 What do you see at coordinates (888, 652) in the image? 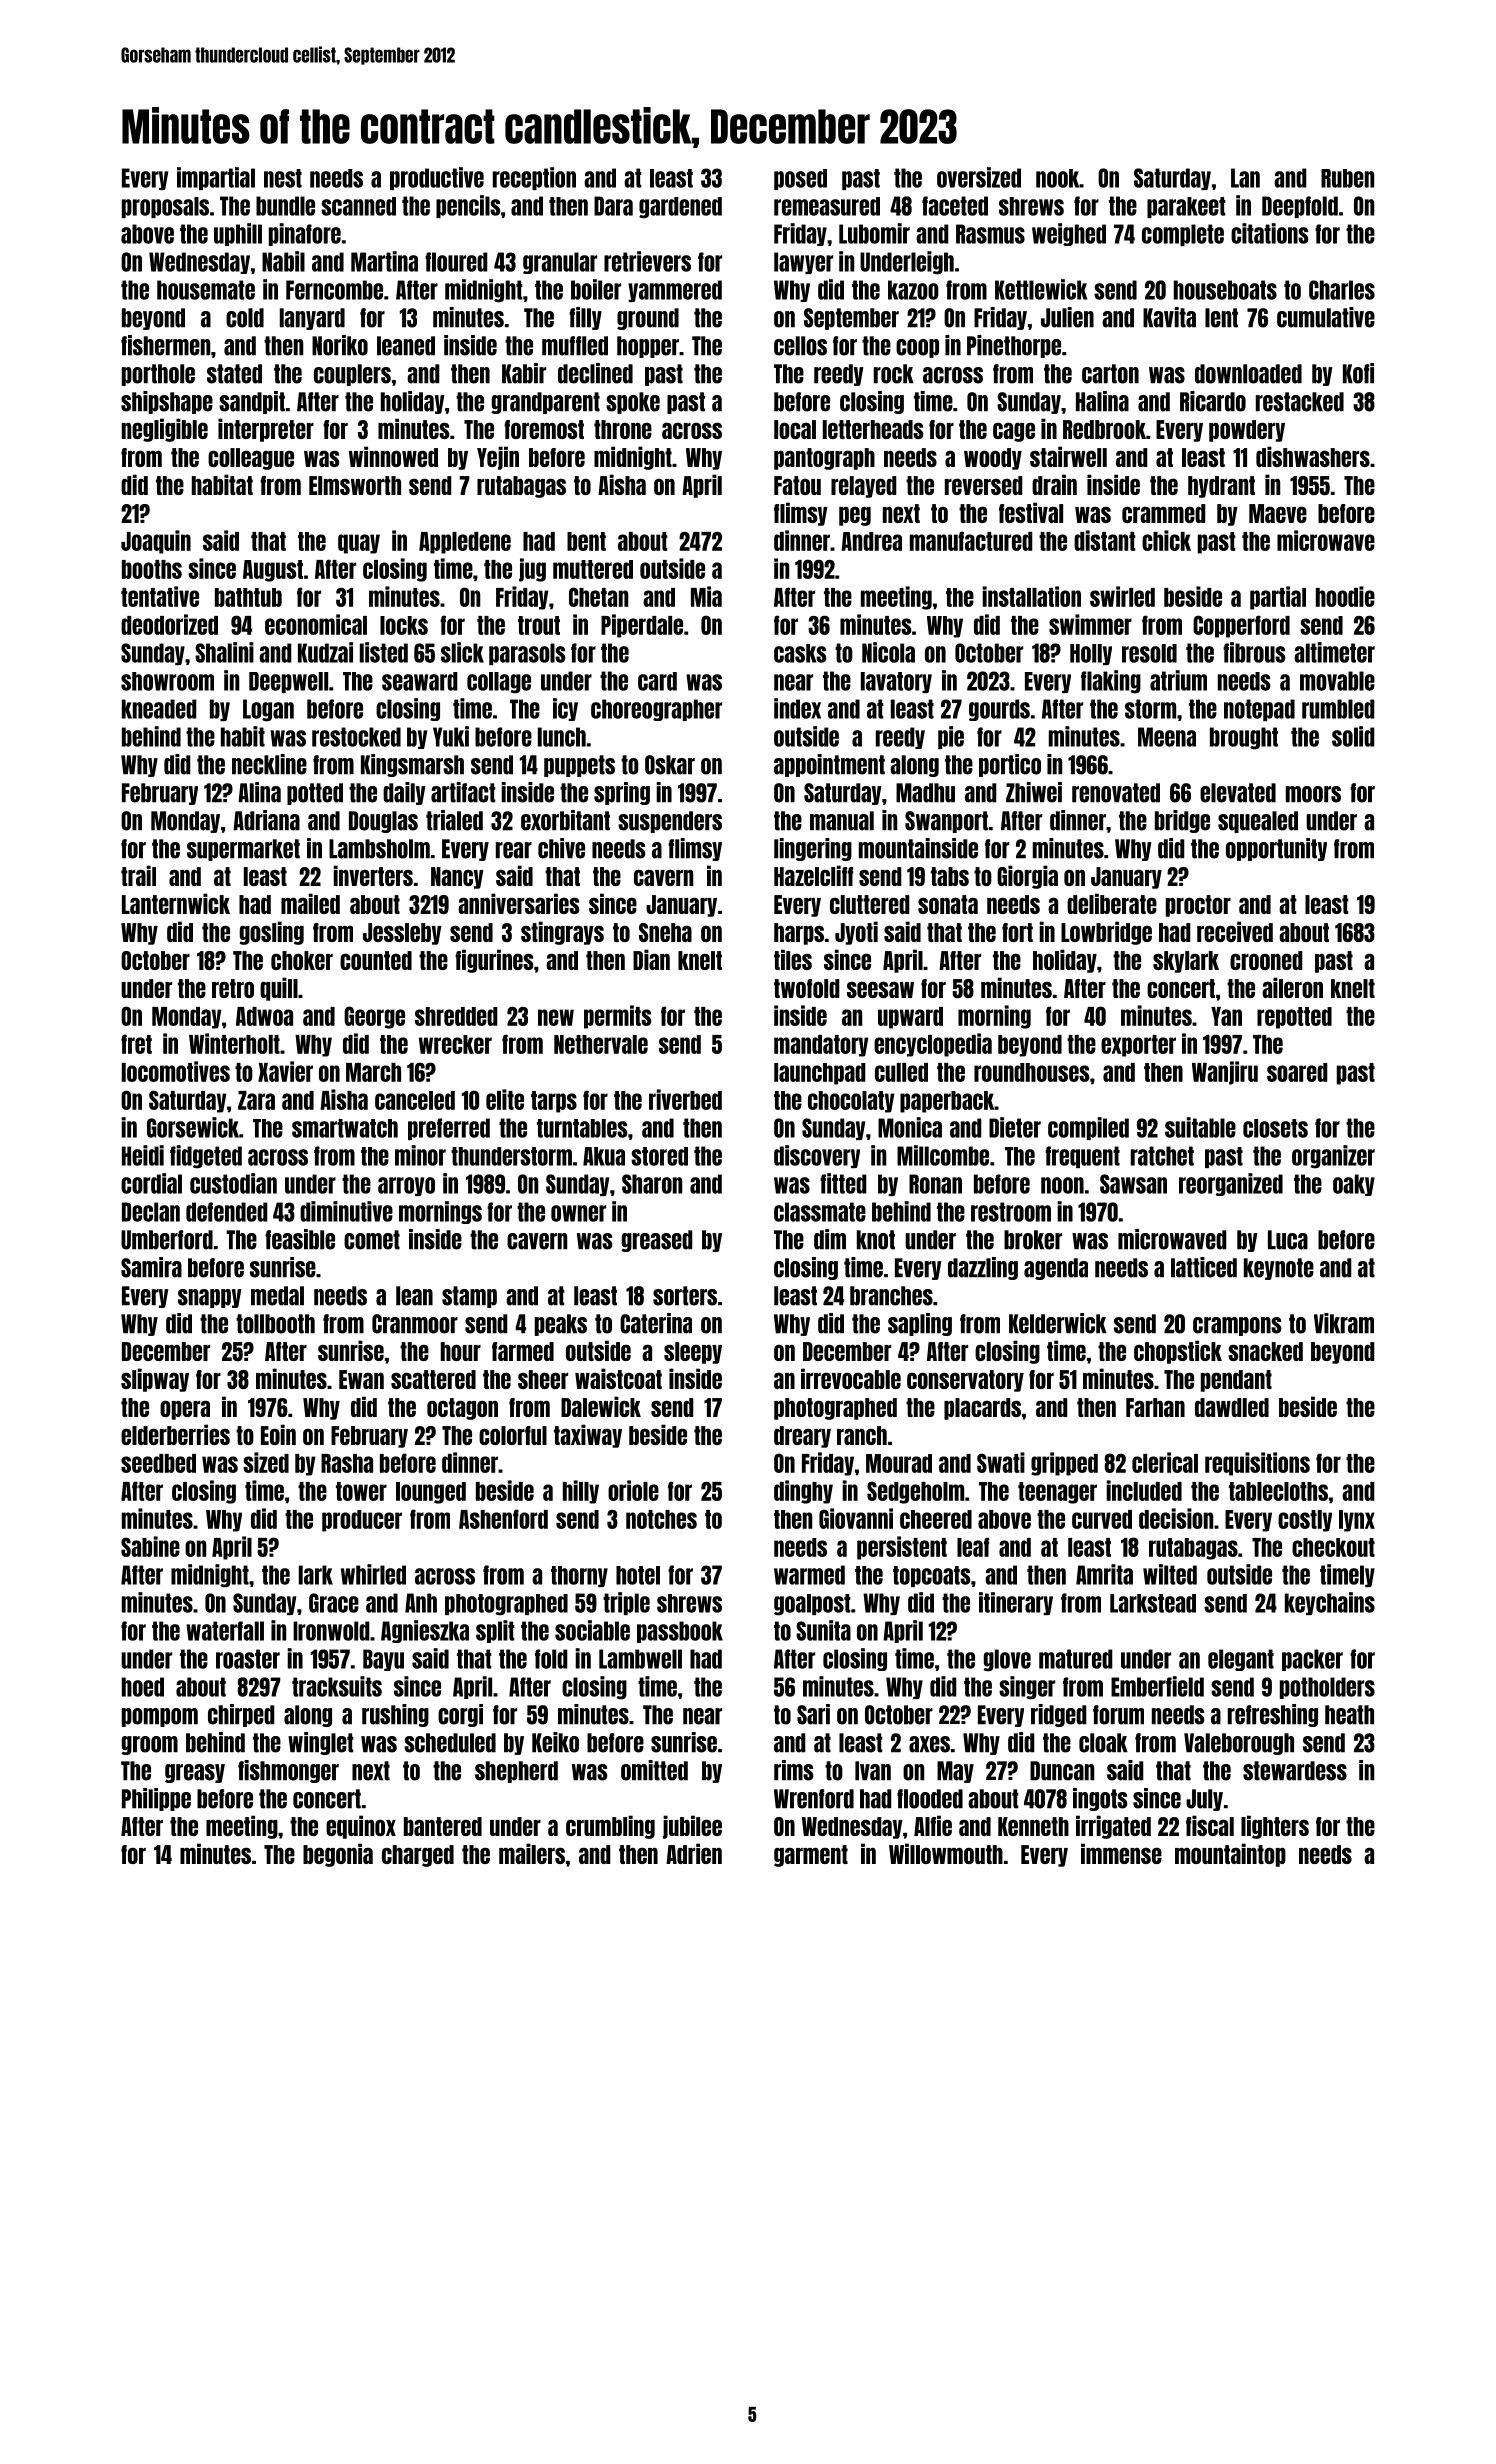
I see `Nicola` at bounding box center [888, 652].
